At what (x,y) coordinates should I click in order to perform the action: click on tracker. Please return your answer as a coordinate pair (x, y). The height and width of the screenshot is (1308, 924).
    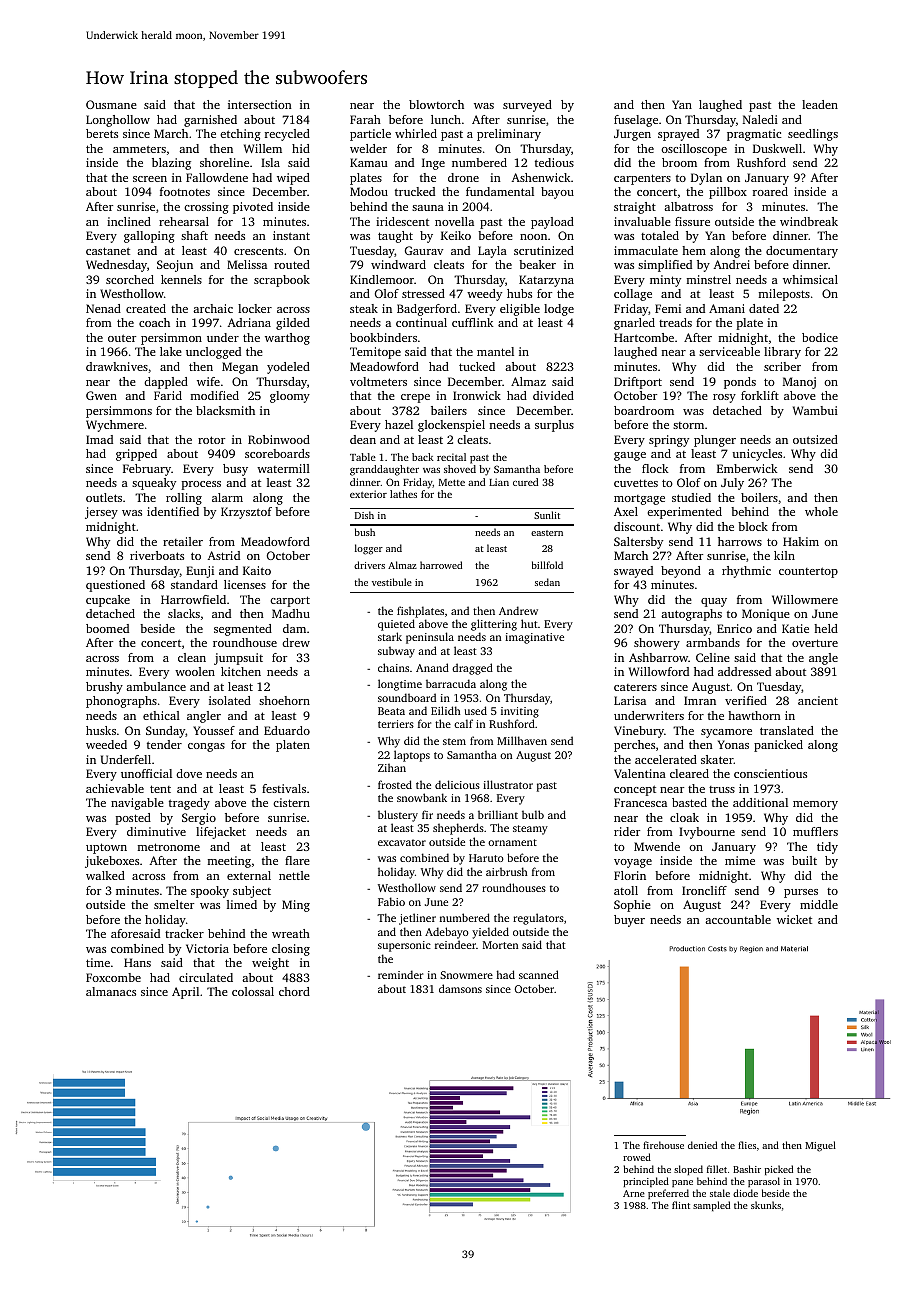
    Looking at the image, I should click on (184, 933).
